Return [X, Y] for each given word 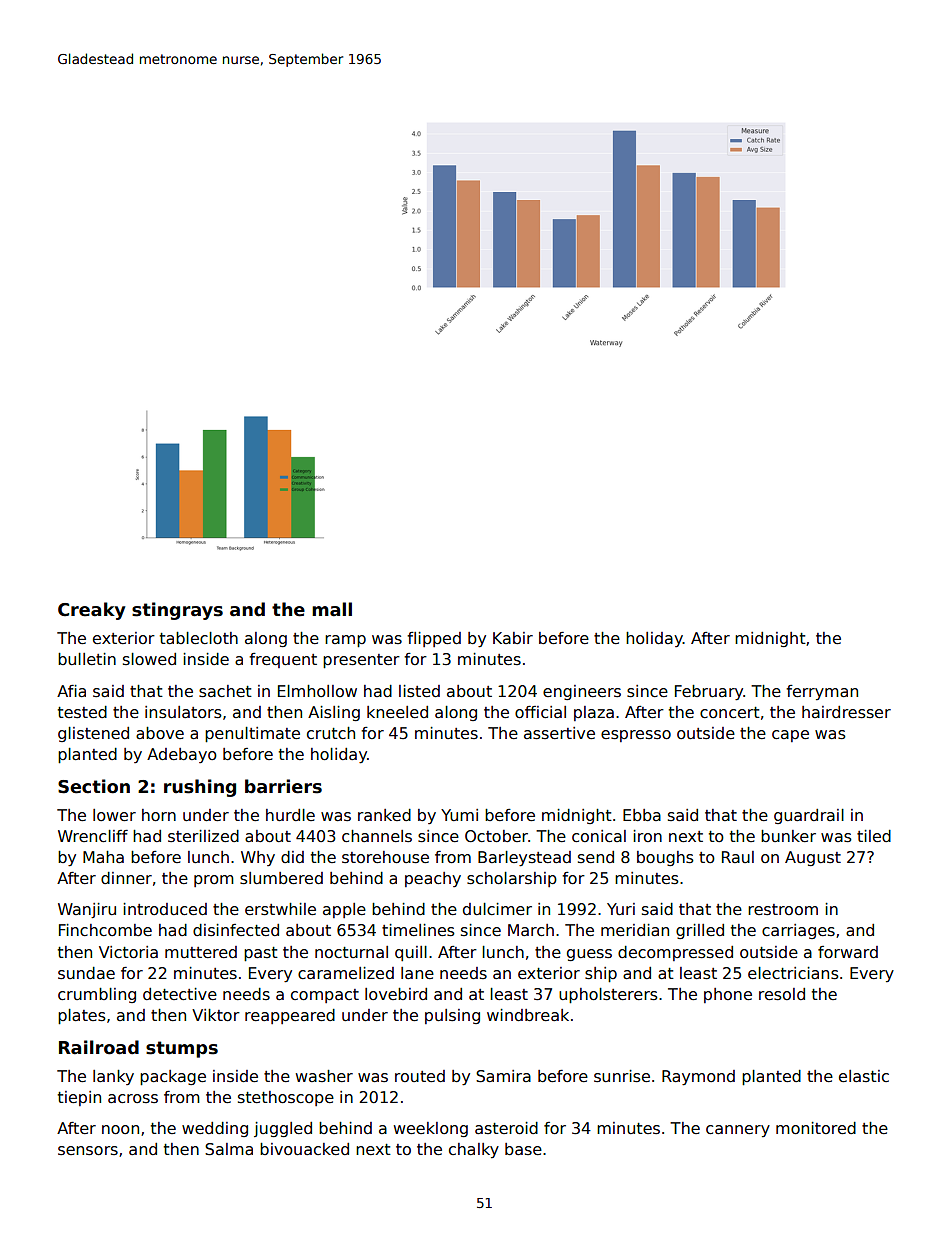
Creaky [91, 611]
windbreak [528, 1015]
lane [417, 973]
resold [782, 994]
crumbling [97, 995]
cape [790, 736]
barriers [283, 786]
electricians [793, 973]
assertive [559, 733]
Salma [229, 1149]
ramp [345, 641]
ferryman [822, 692]
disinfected [236, 930]
